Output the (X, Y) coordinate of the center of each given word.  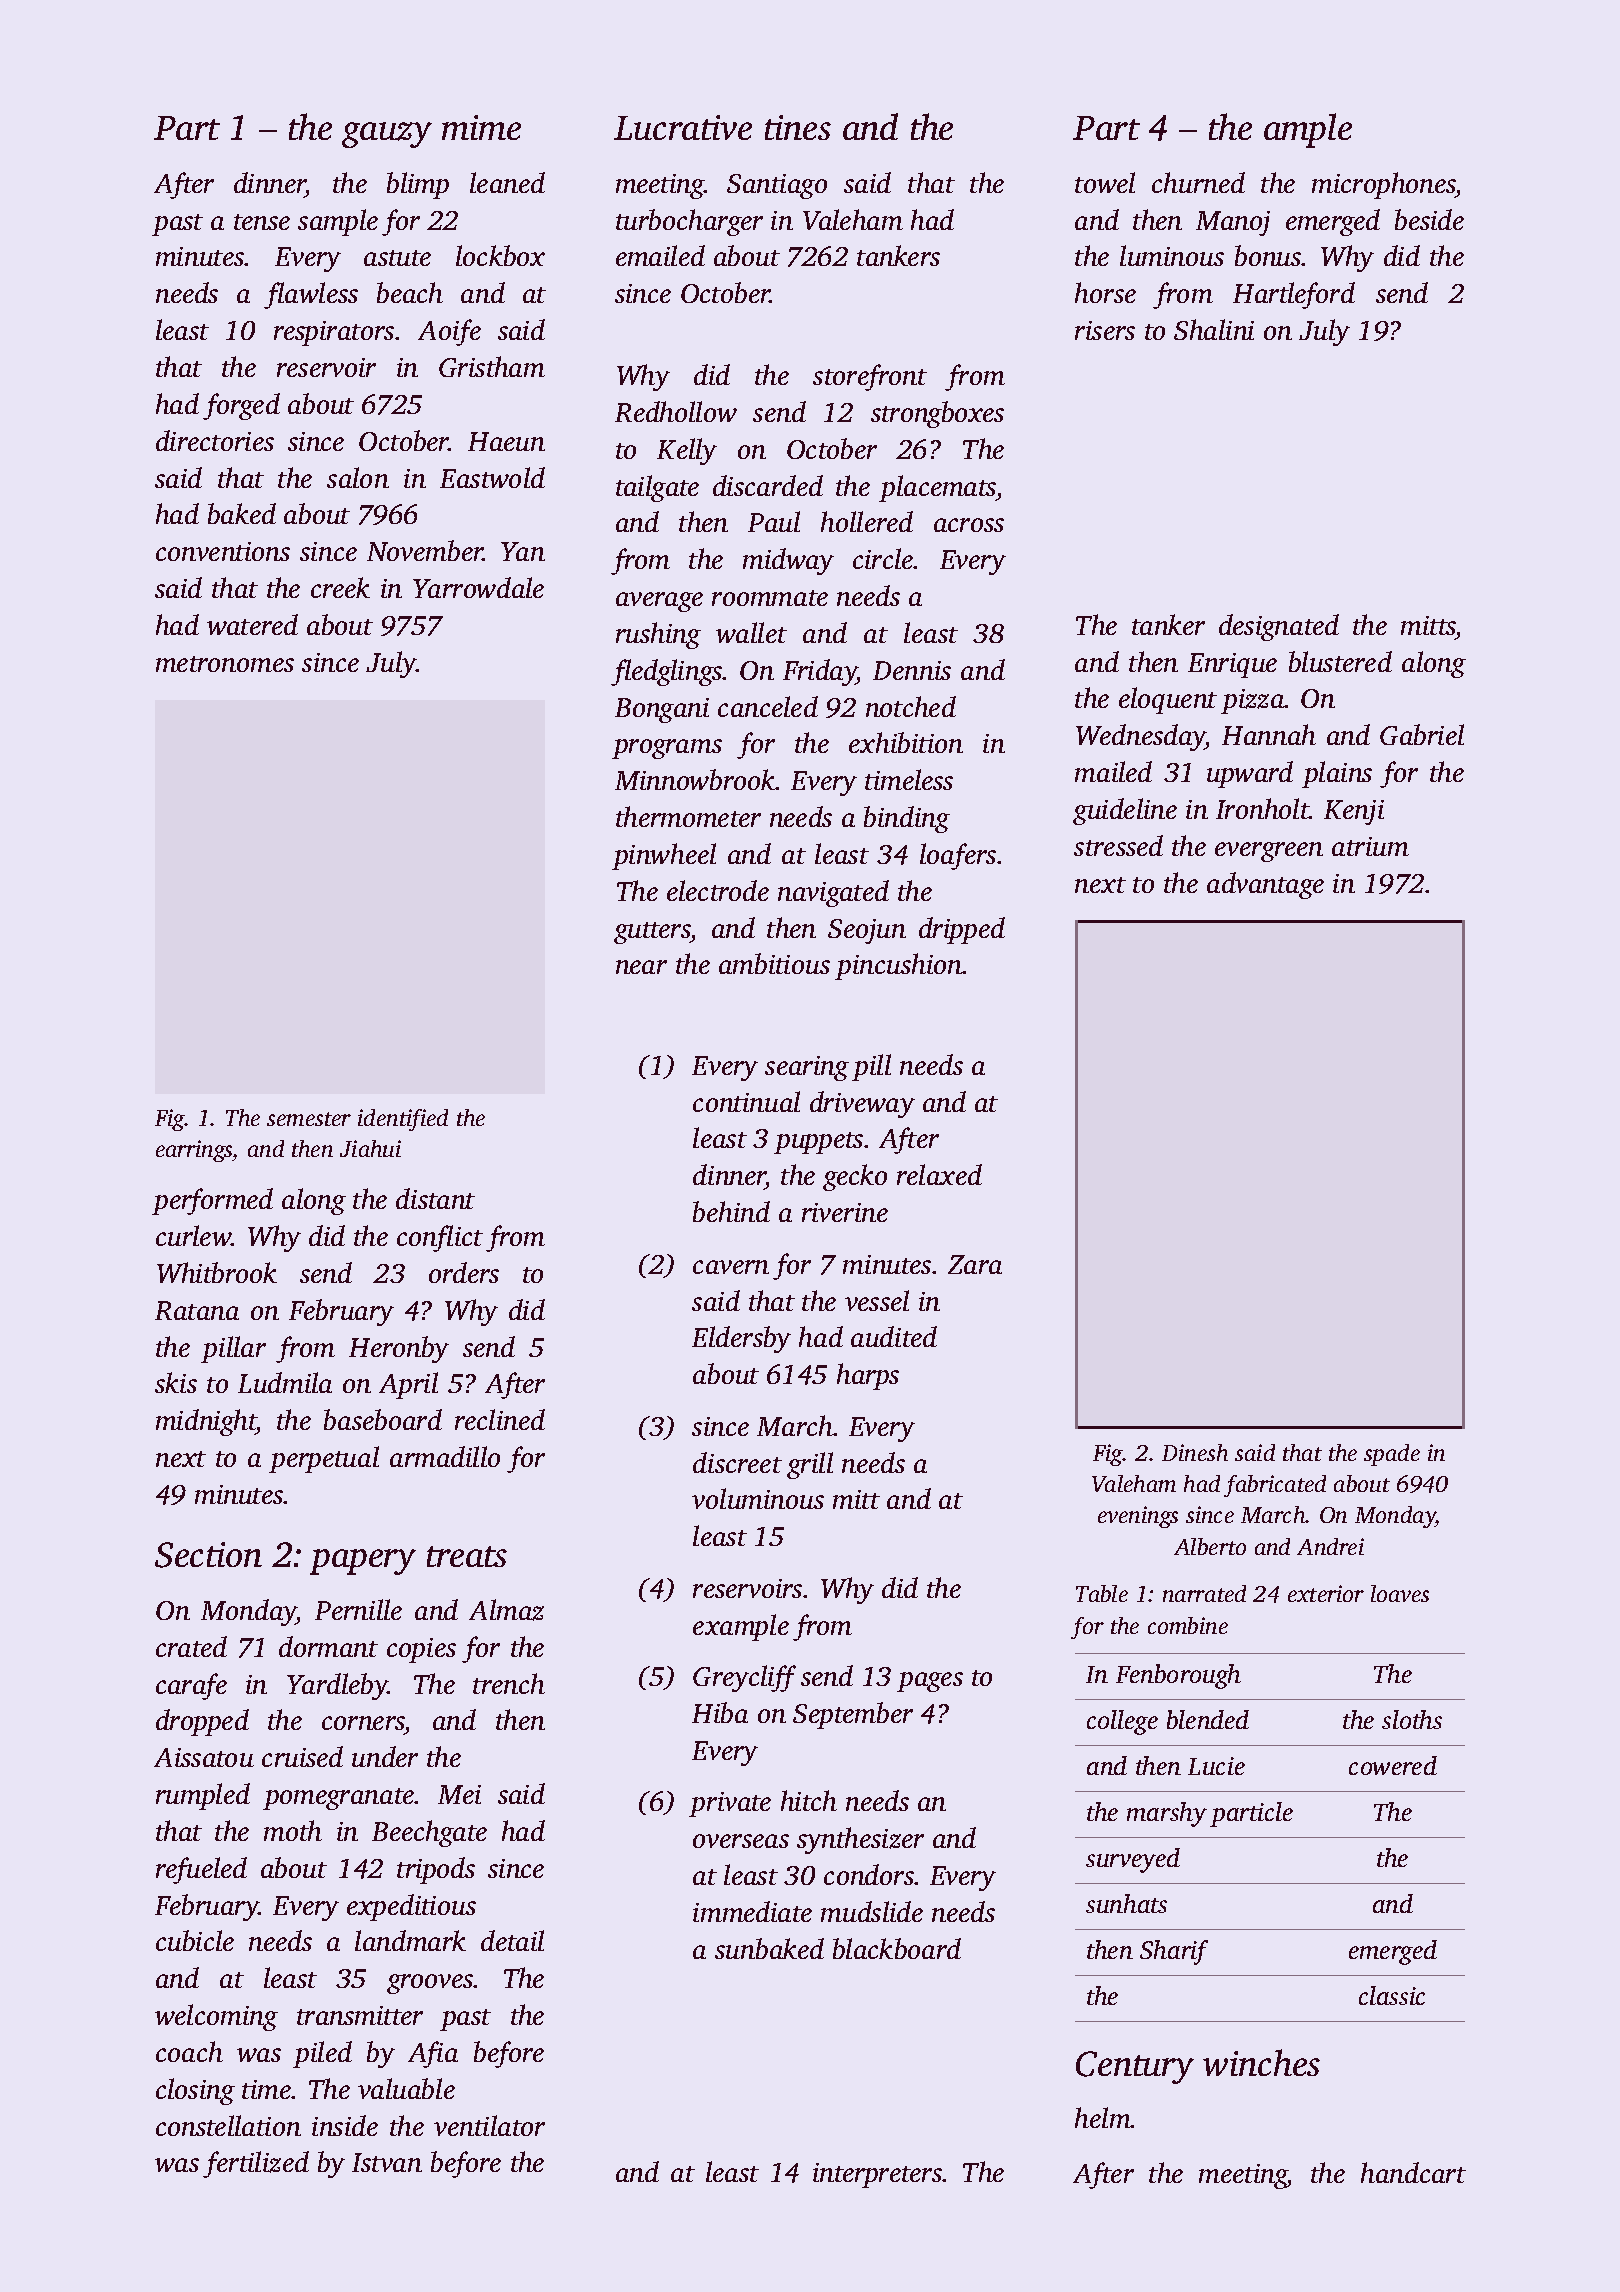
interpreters (877, 2175)
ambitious (774, 963)
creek (340, 587)
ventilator (489, 2125)
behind (731, 1211)
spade (1392, 1455)
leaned (507, 182)
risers (1105, 330)
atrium (1370, 846)
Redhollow (676, 411)
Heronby (399, 1349)
